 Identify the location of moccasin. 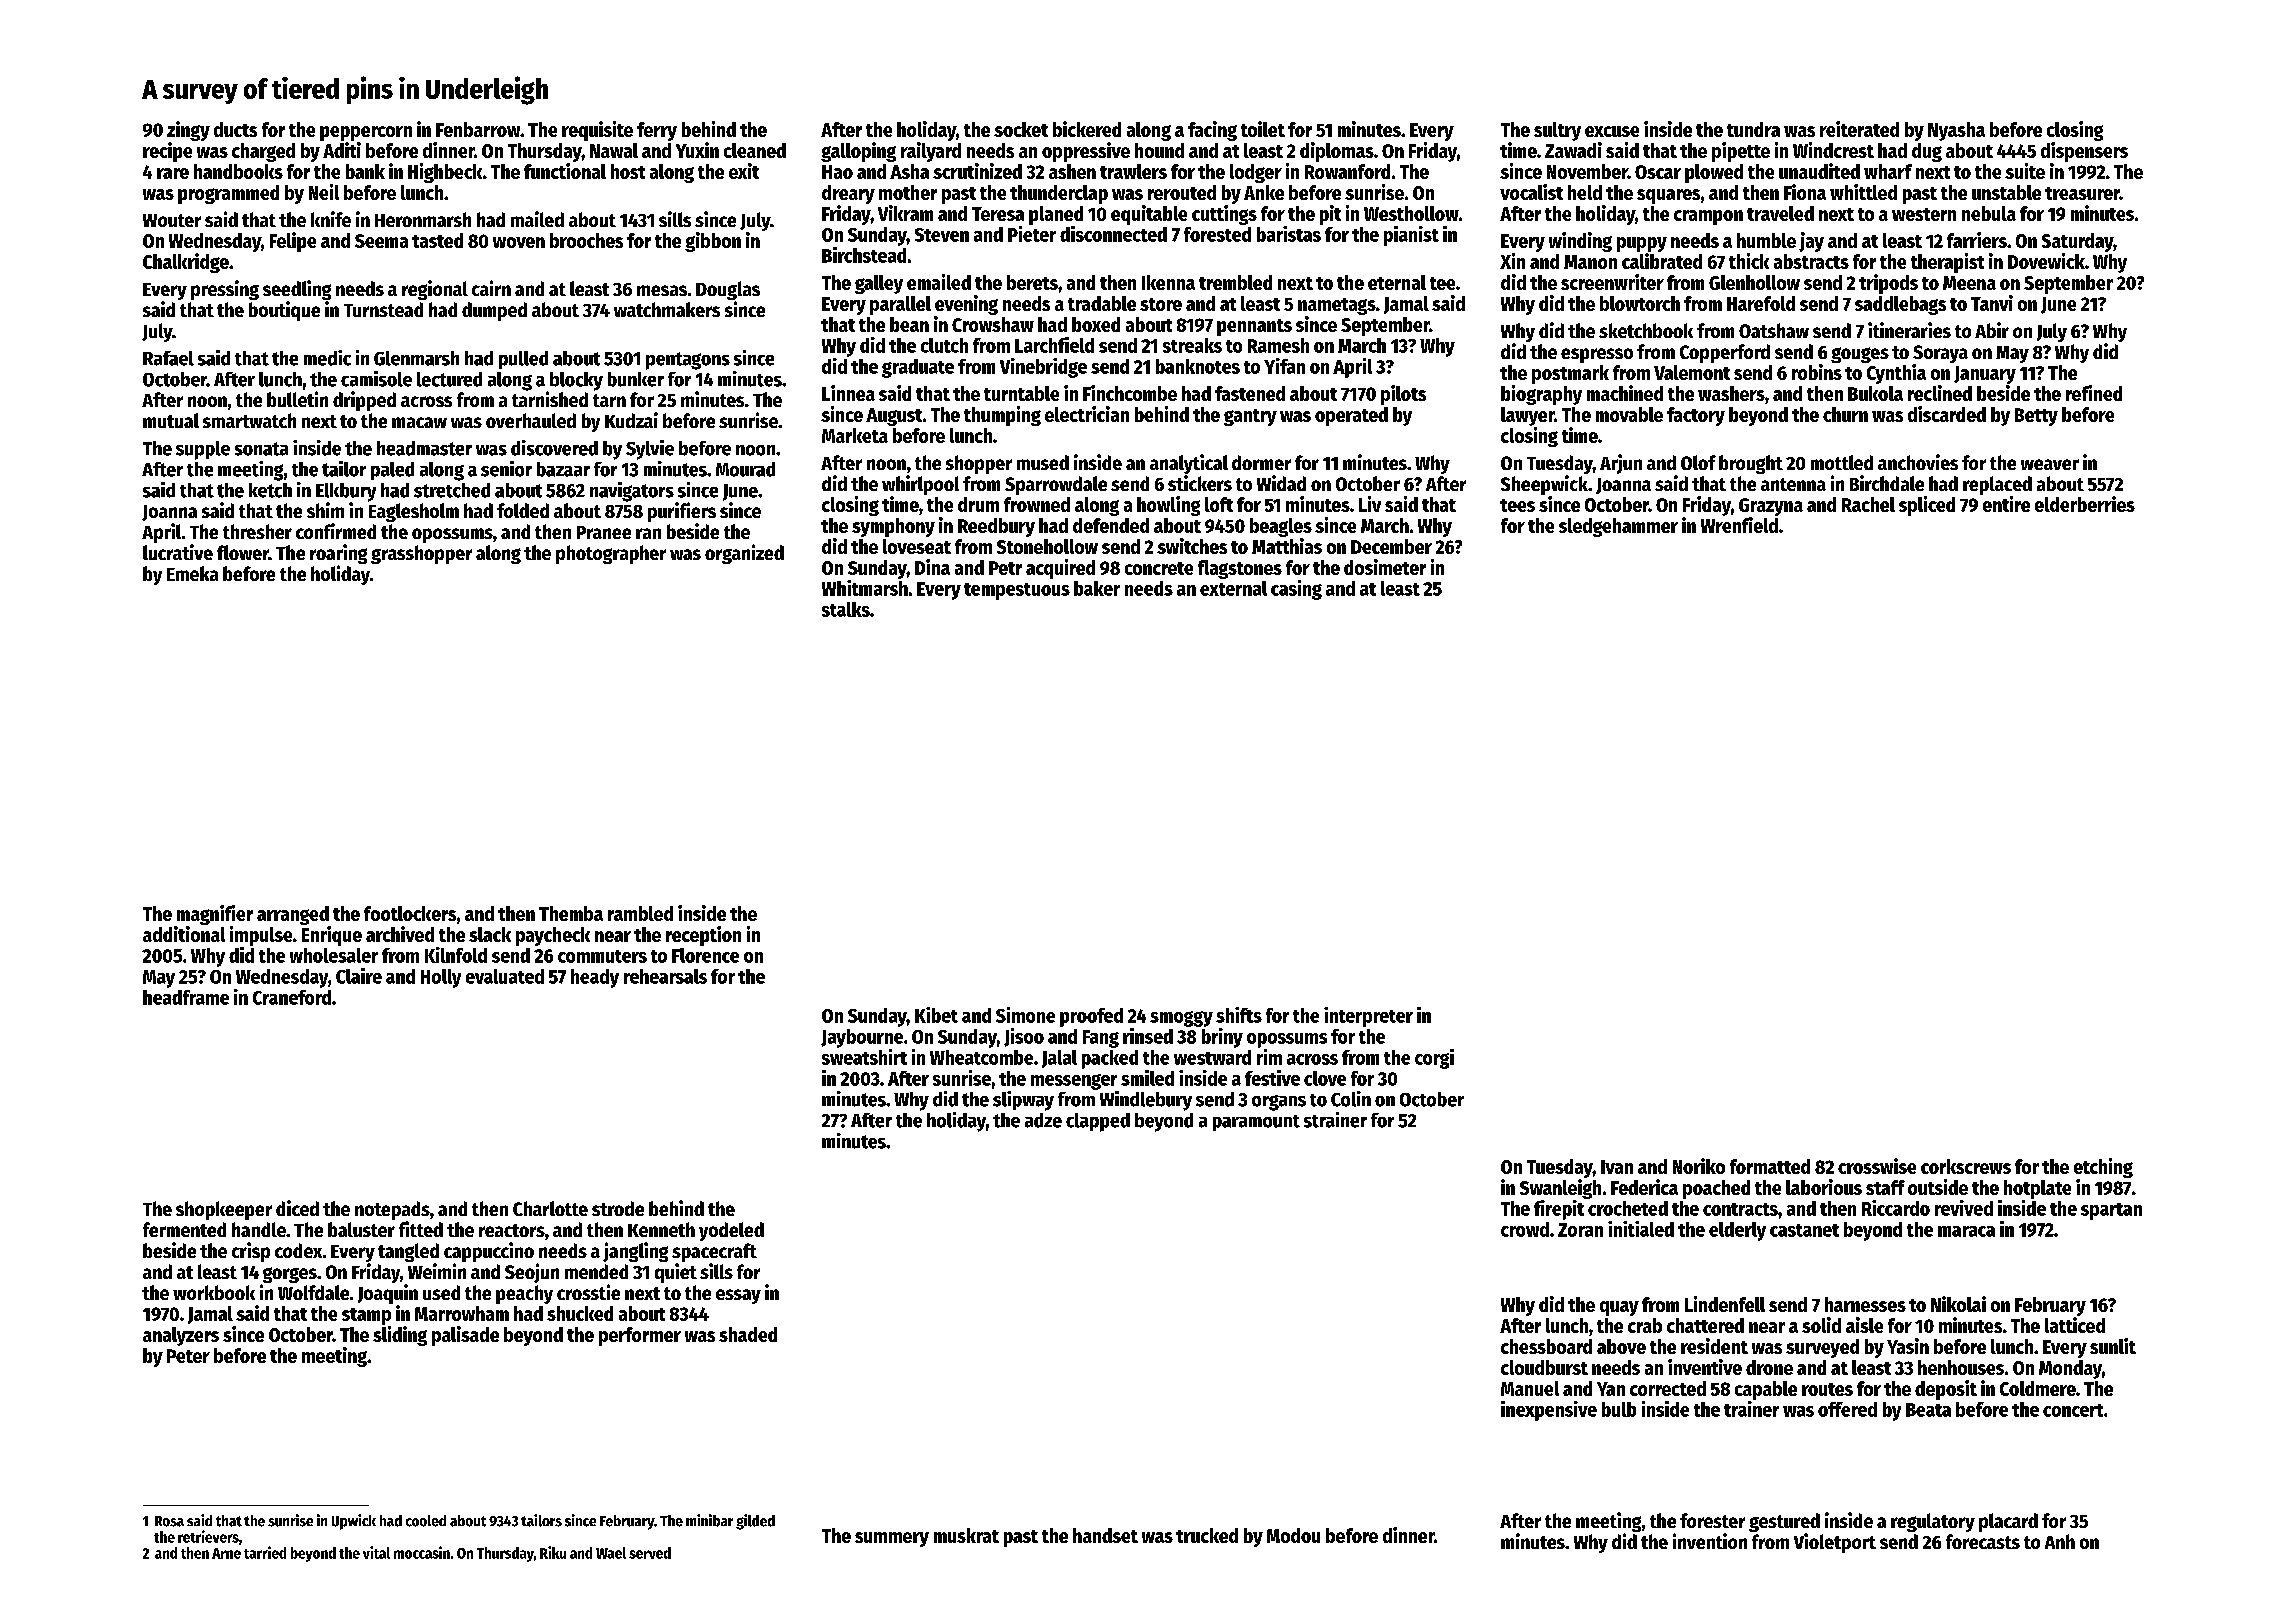
(422, 1552).
